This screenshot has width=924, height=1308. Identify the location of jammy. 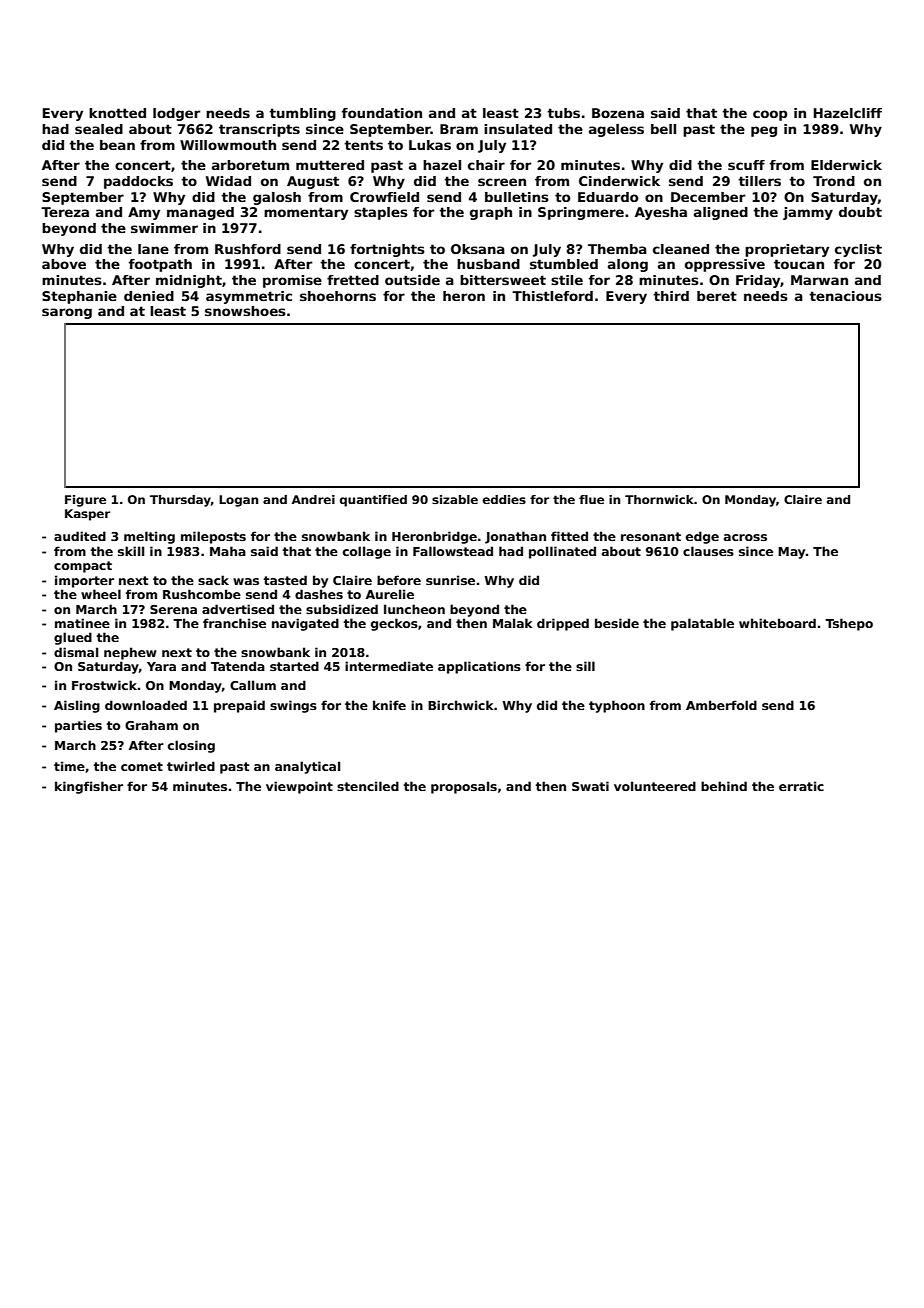
(808, 213).
